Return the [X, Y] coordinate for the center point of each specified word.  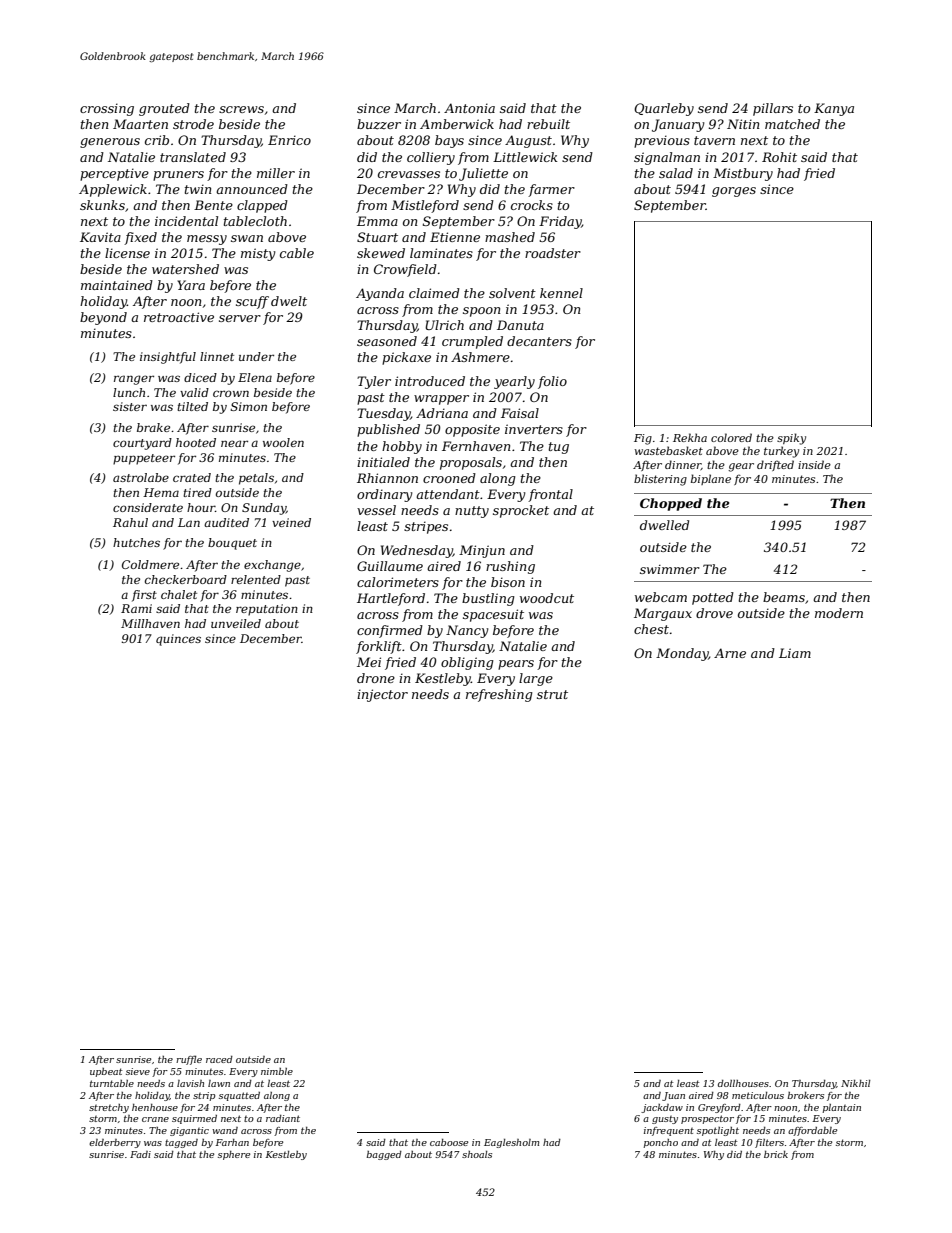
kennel [561, 293]
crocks [532, 205]
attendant [448, 494]
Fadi [140, 1154]
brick [776, 1154]
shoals [477, 1154]
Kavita [100, 237]
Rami [136, 608]
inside [814, 464]
